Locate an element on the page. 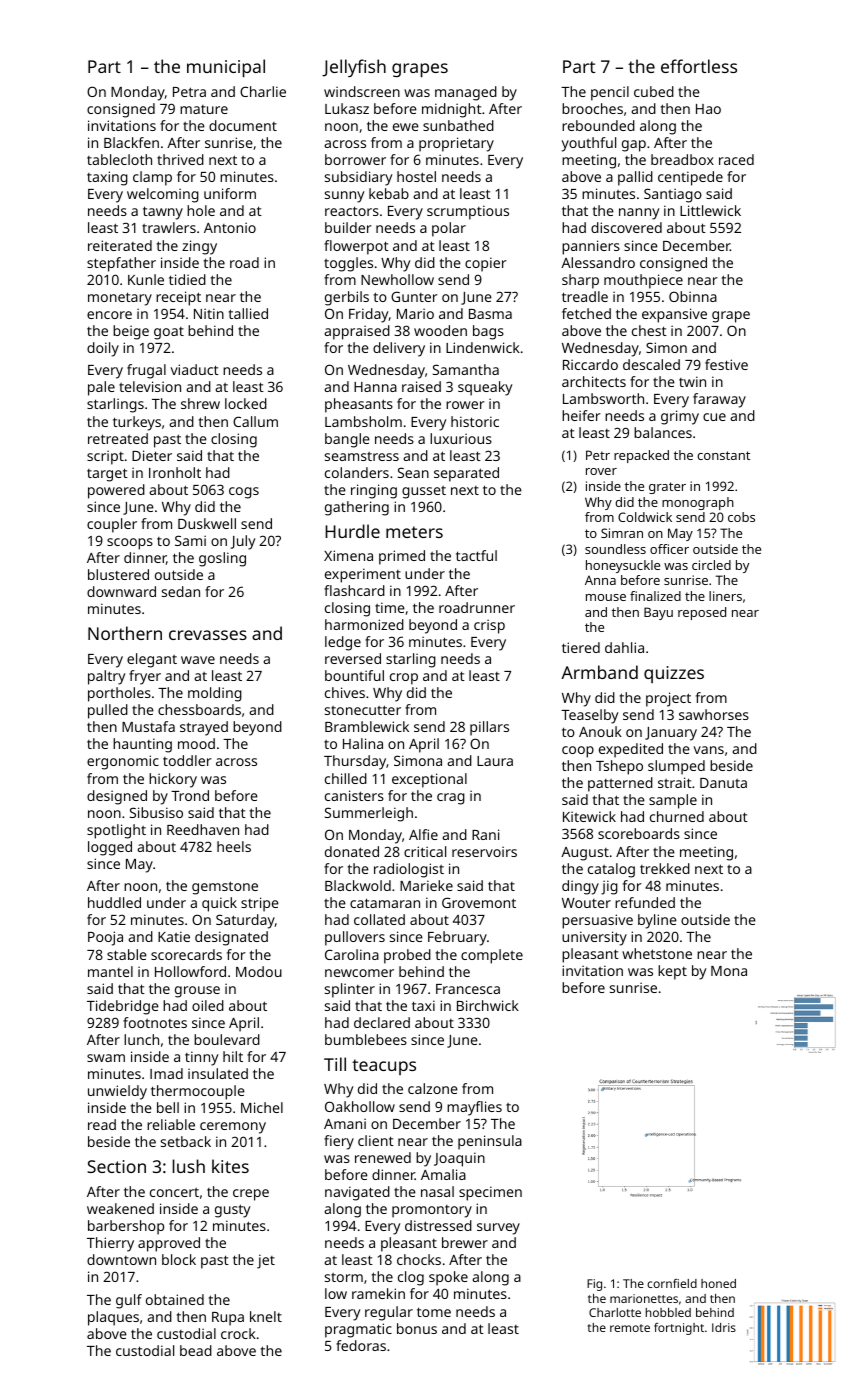  Thierry is located at coordinates (110, 1244).
